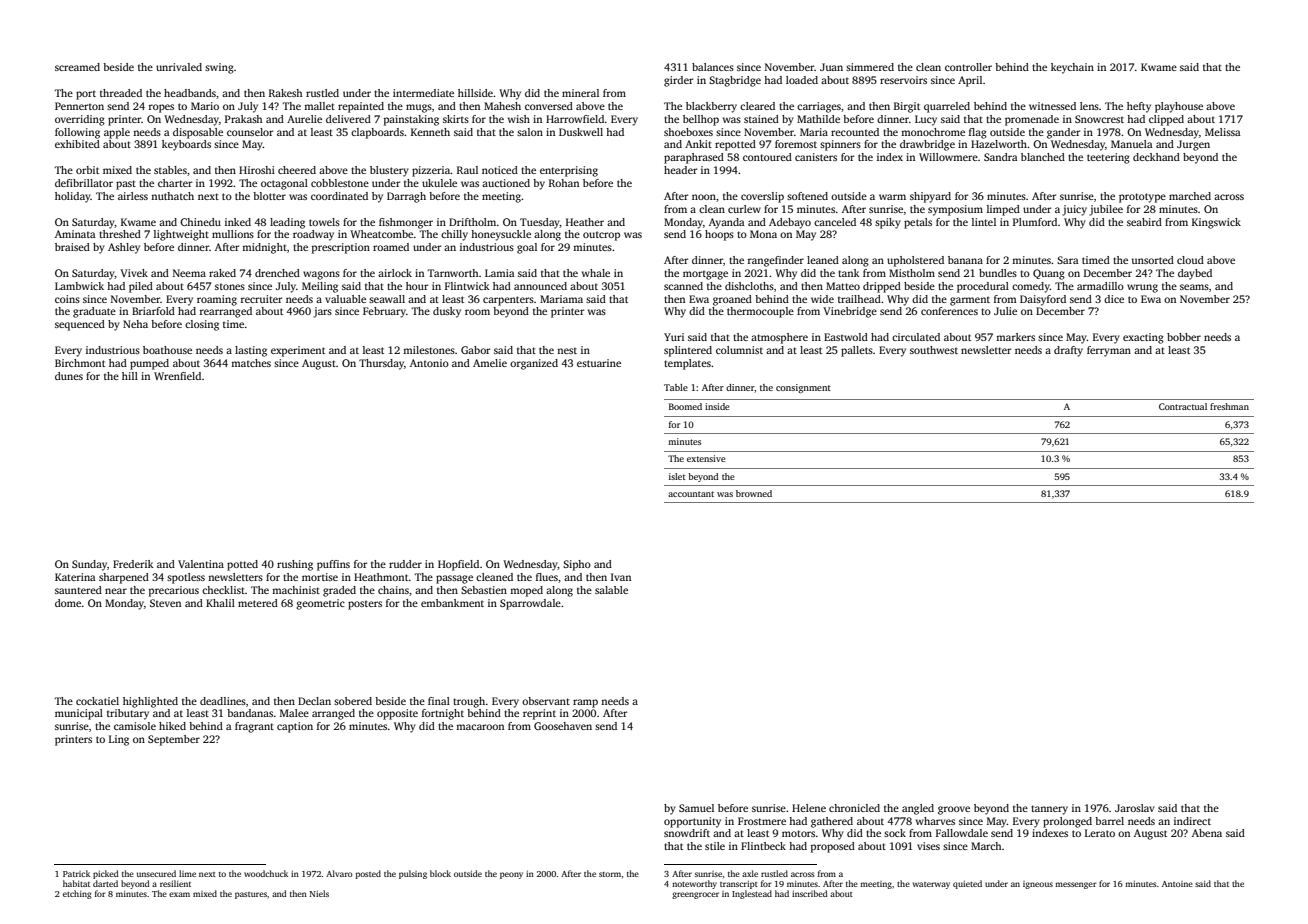 Image resolution: width=1308 pixels, height=924 pixels. What do you see at coordinates (691, 494) in the screenshot?
I see `accountant` at bounding box center [691, 494].
